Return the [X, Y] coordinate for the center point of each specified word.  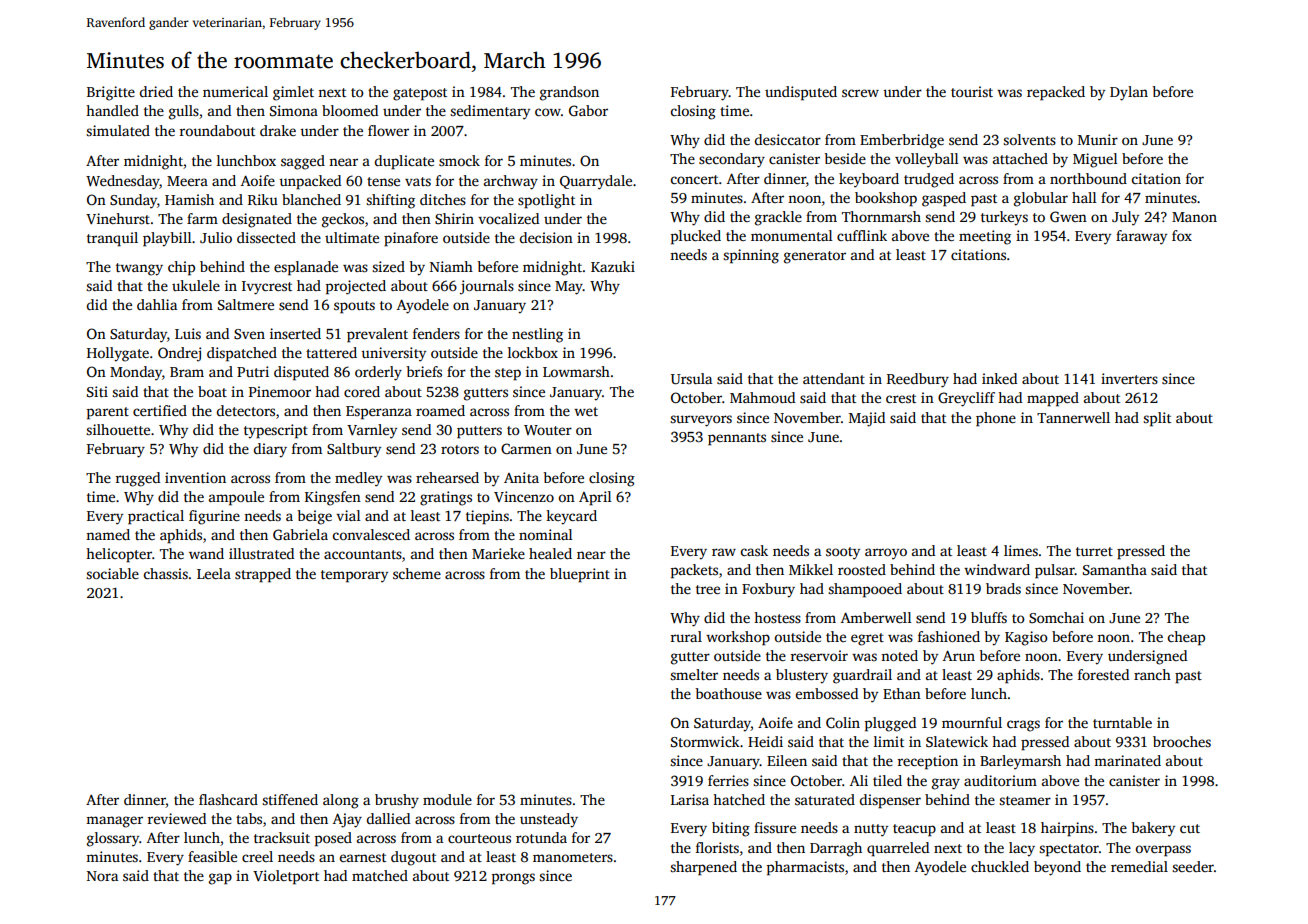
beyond [1057, 868]
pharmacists [805, 868]
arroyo [886, 554]
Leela [214, 573]
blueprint [580, 575]
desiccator [788, 139]
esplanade [306, 268]
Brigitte [111, 93]
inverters [1129, 378]
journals [487, 287]
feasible [212, 856]
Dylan [1129, 93]
